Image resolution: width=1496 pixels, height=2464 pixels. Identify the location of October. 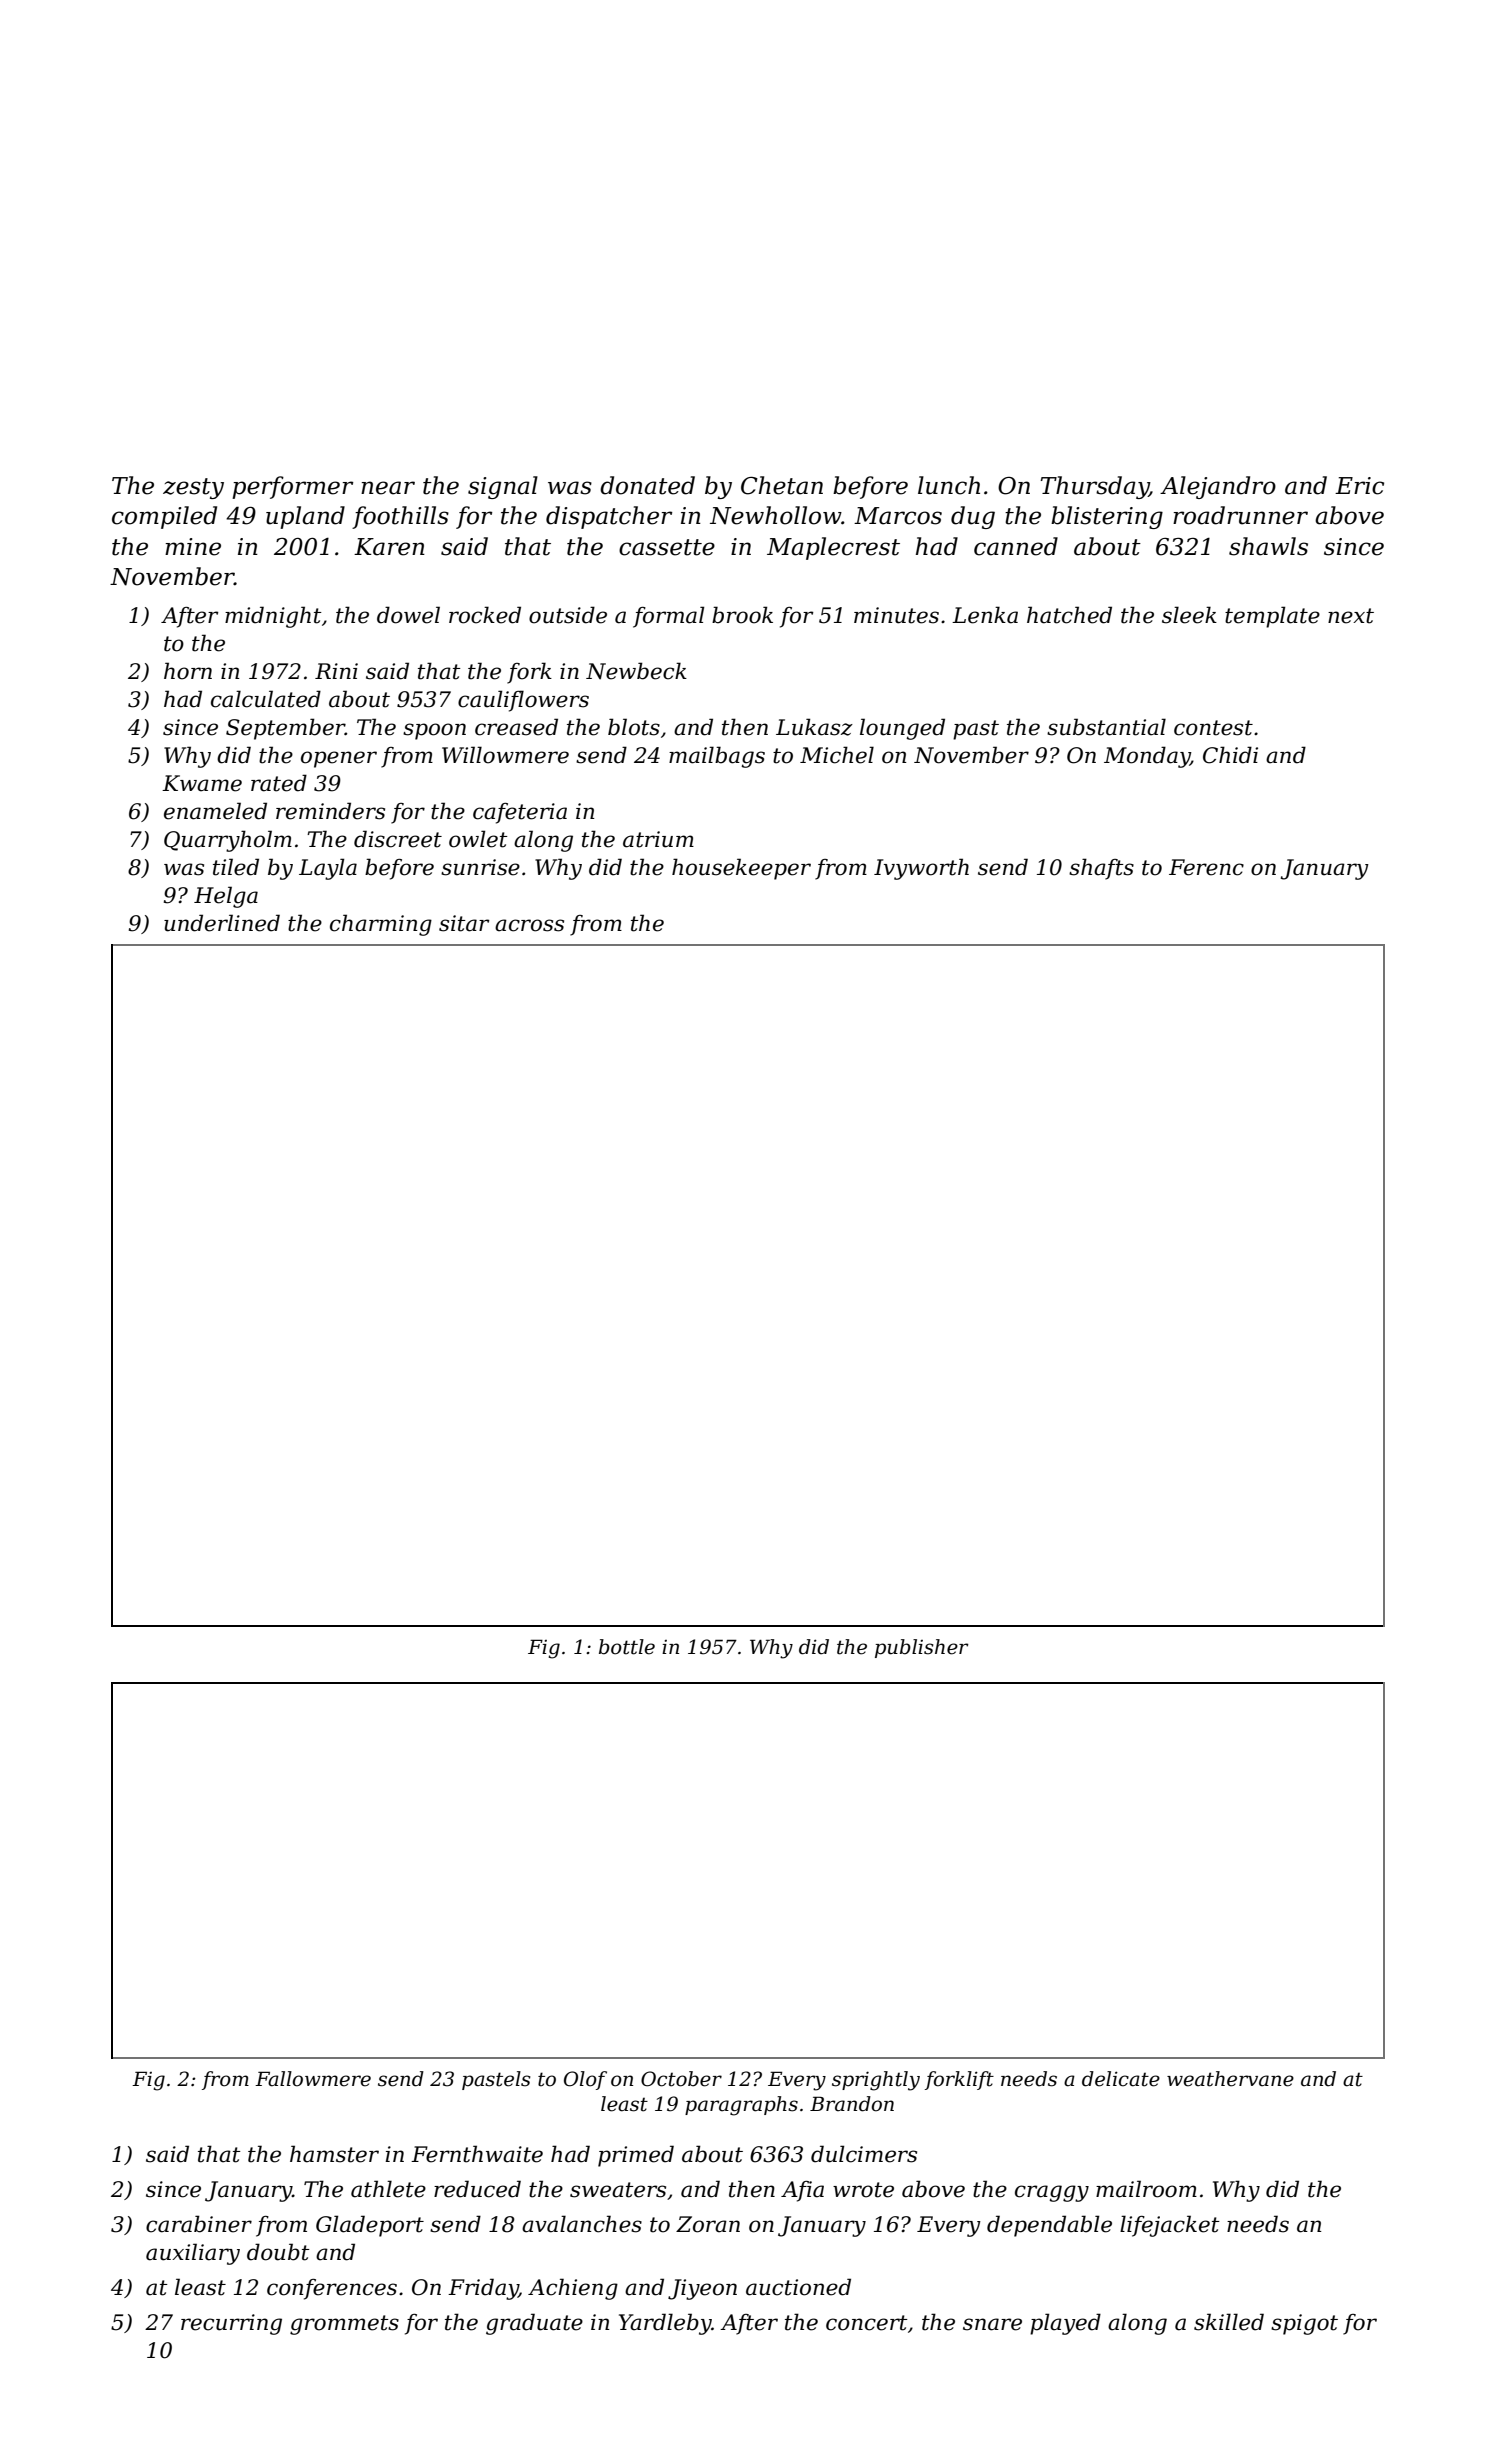
(681, 2079).
